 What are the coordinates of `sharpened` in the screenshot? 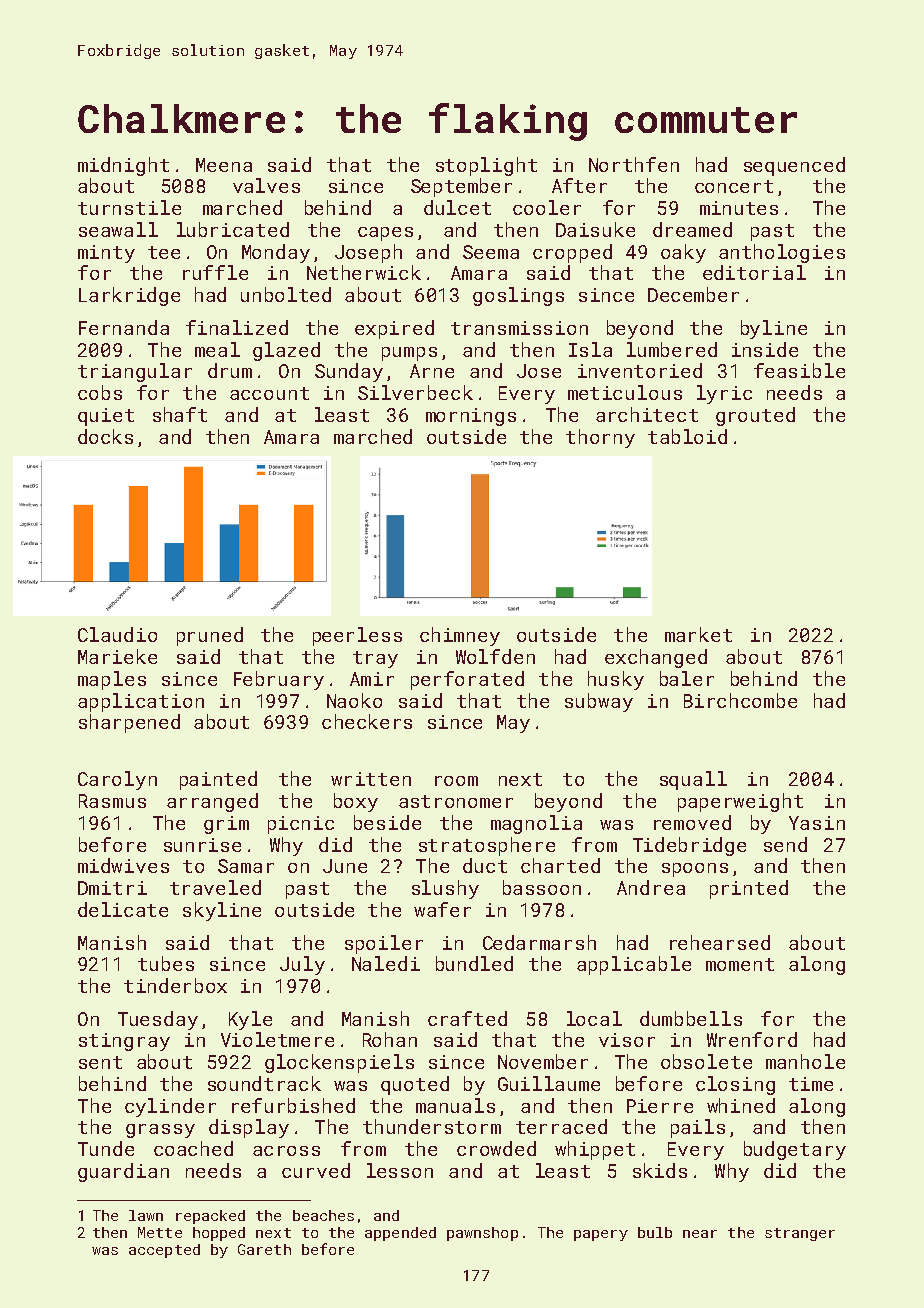 It's located at (129, 723).
